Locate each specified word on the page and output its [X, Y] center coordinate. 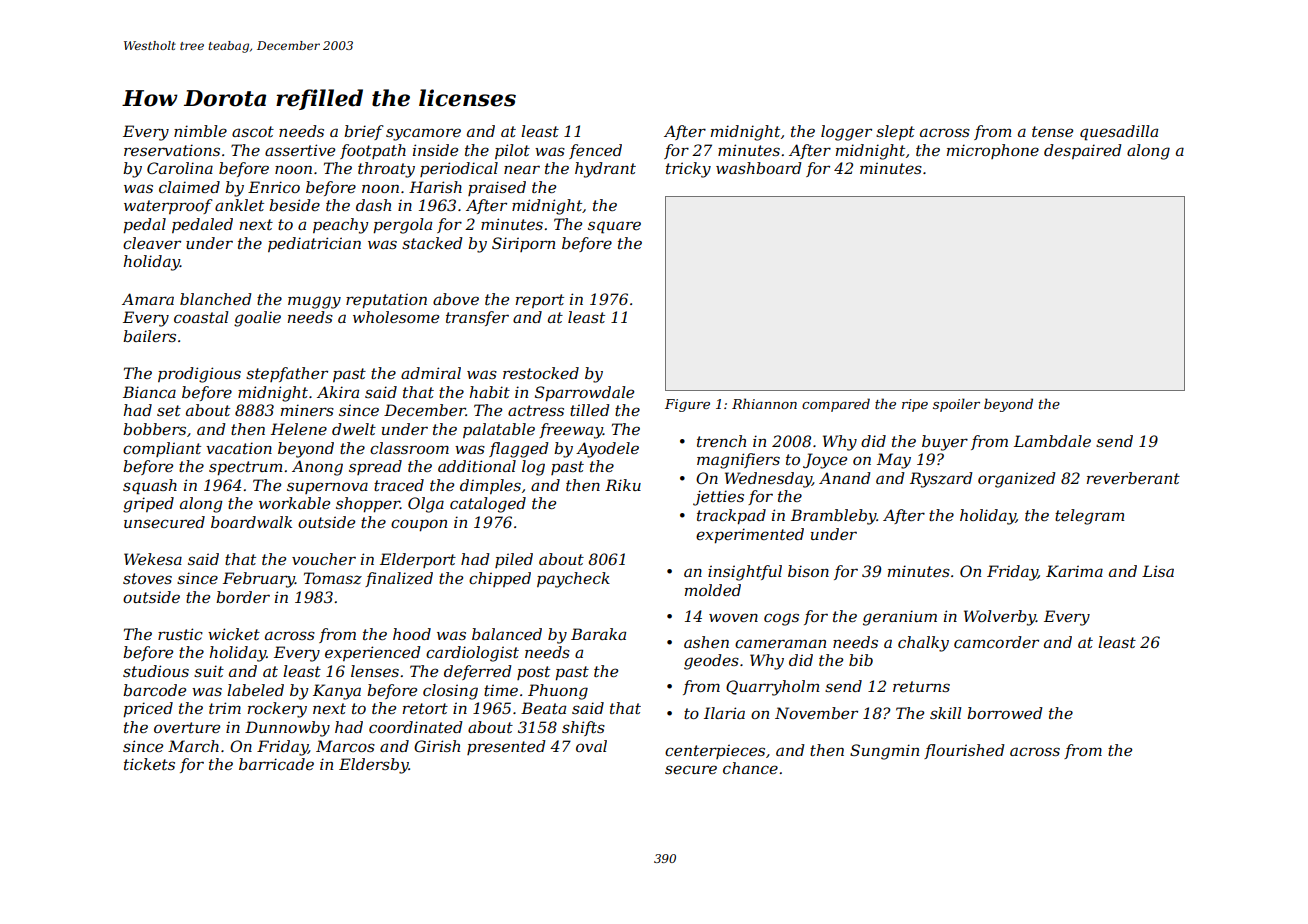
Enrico [274, 187]
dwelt [354, 429]
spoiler [956, 405]
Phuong [558, 692]
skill [946, 713]
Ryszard [941, 480]
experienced [373, 653]
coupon [419, 525]
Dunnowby [287, 729]
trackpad [731, 516]
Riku [623, 485]
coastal [201, 317]
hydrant [605, 170]
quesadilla [1119, 133]
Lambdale [1052, 441]
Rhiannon [764, 403]
